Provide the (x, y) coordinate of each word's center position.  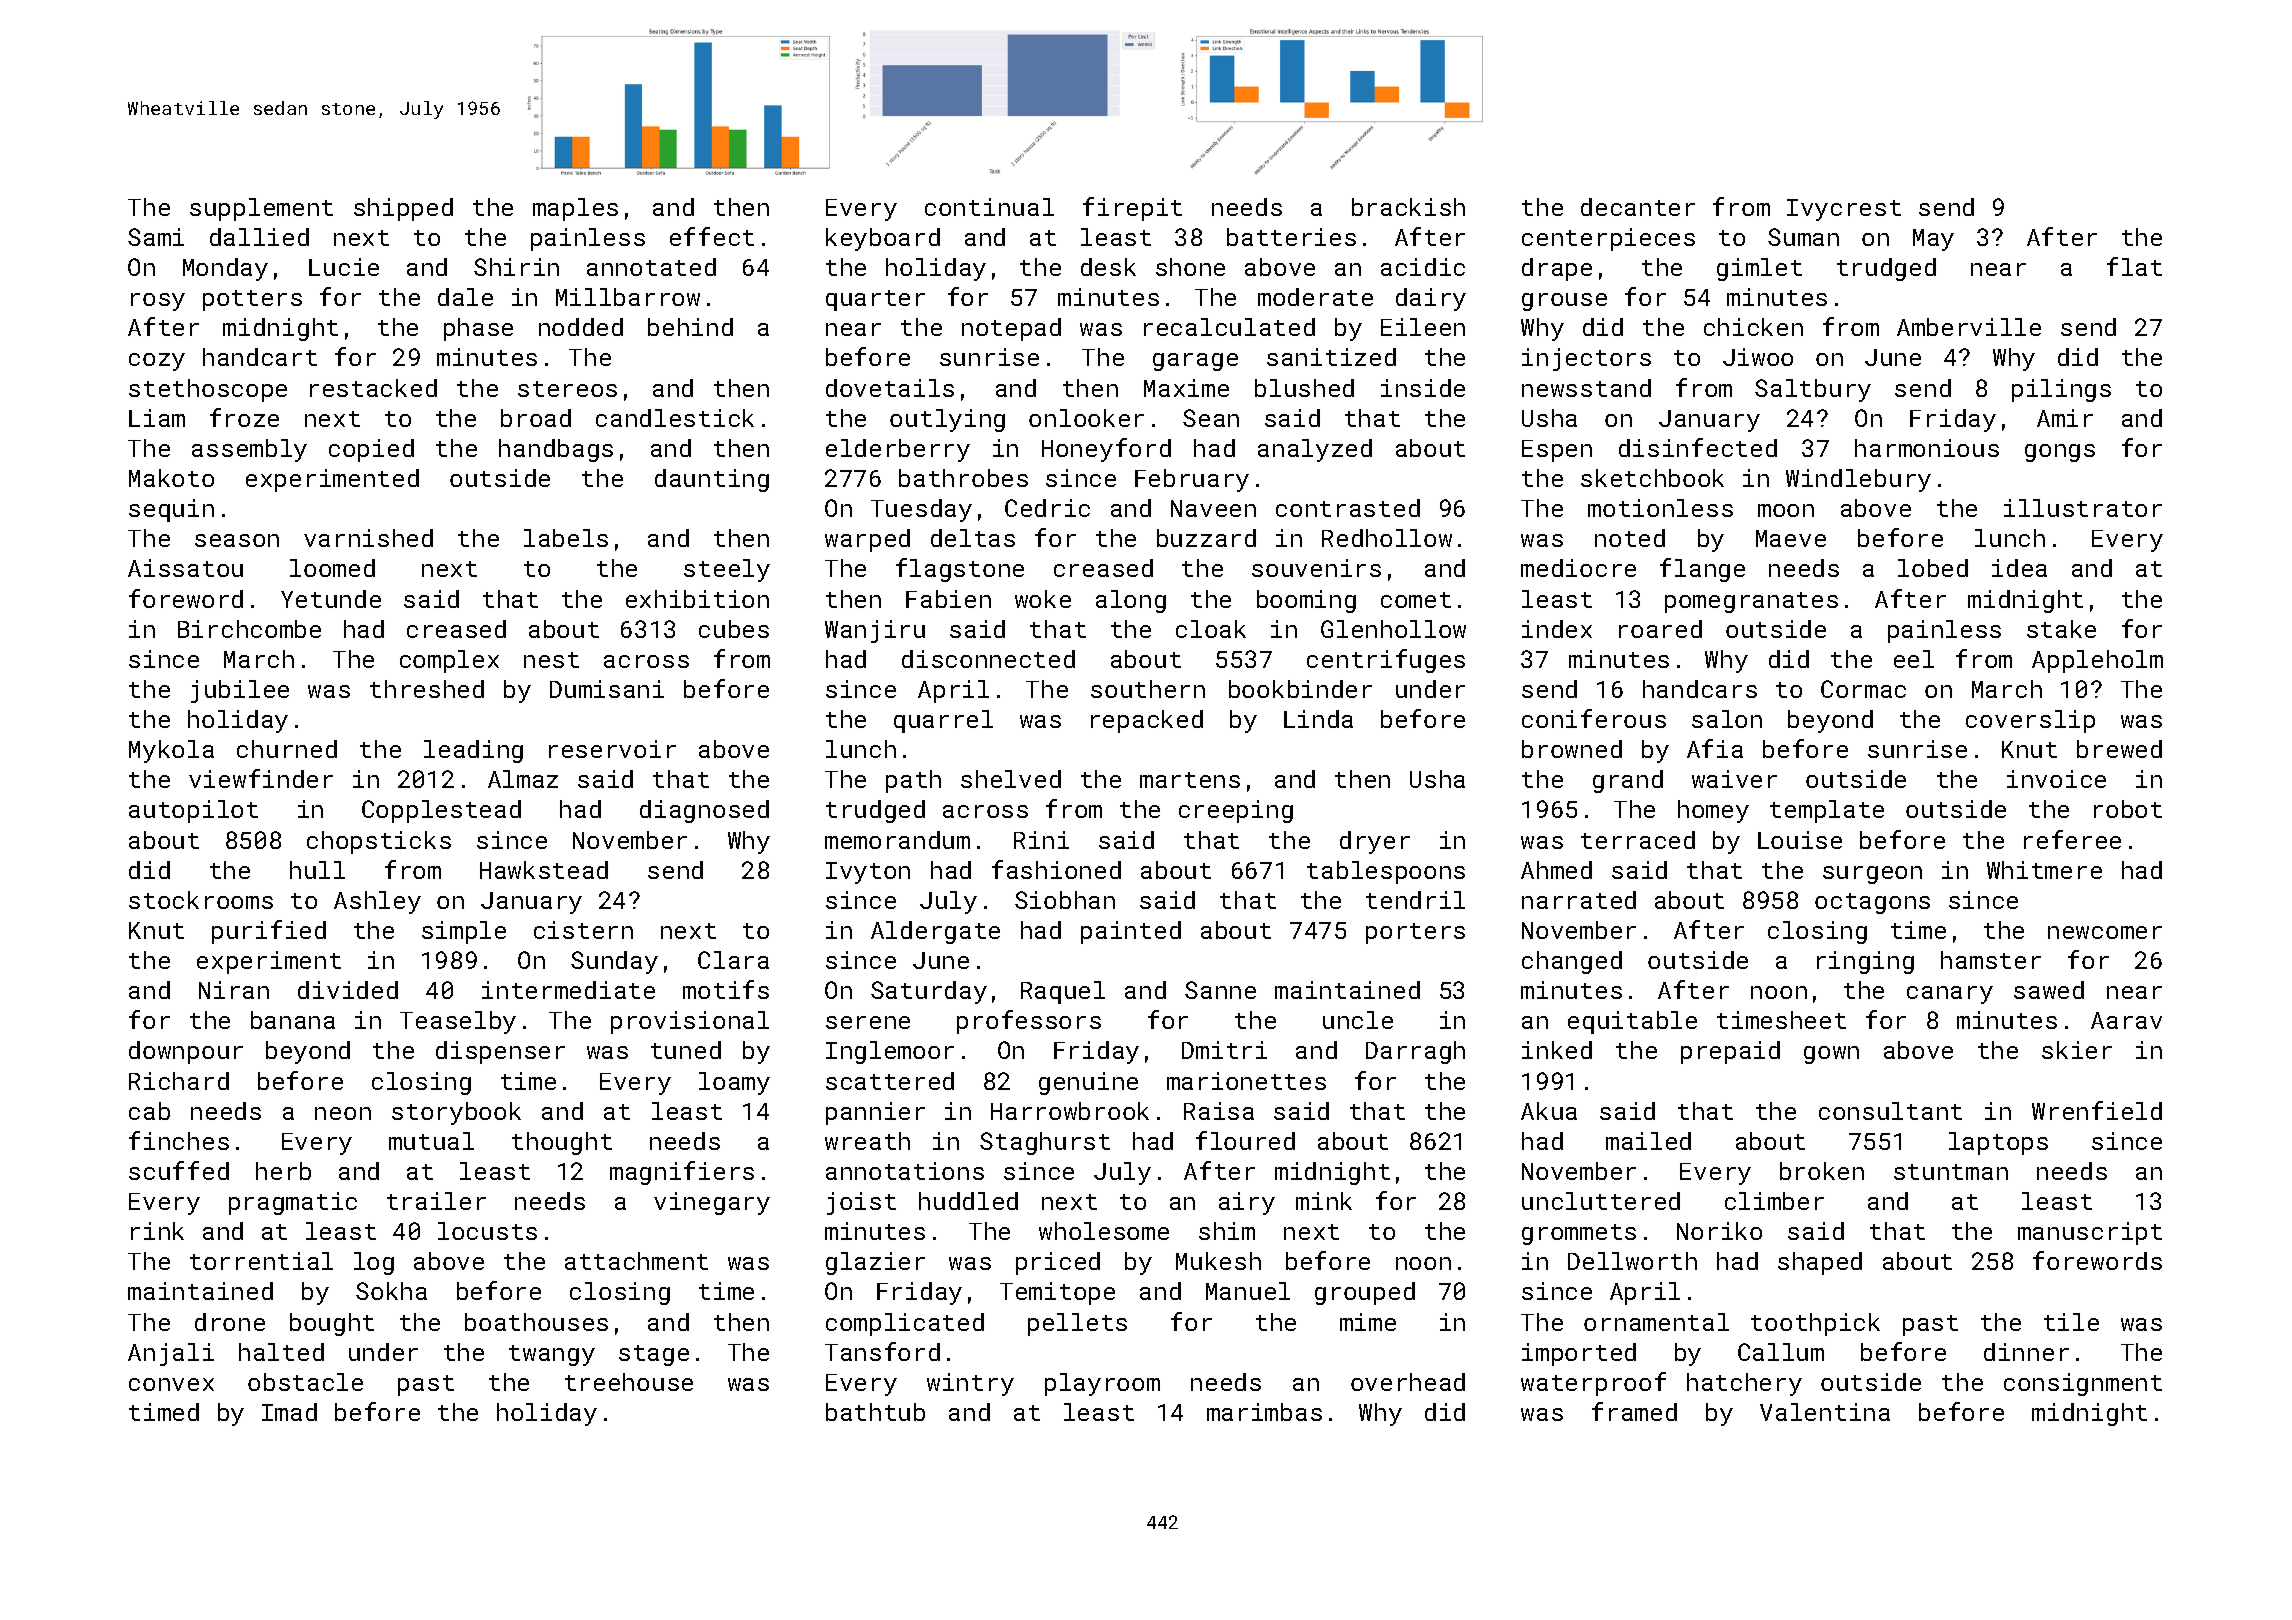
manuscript (2090, 1233)
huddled (968, 1201)
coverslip (2030, 721)
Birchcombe (249, 629)
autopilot (193, 811)
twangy (552, 1355)
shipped (403, 209)
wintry (970, 1384)
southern (1148, 689)
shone (1190, 267)
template (1827, 811)
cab (149, 1111)
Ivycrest (1844, 210)
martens (1190, 780)
